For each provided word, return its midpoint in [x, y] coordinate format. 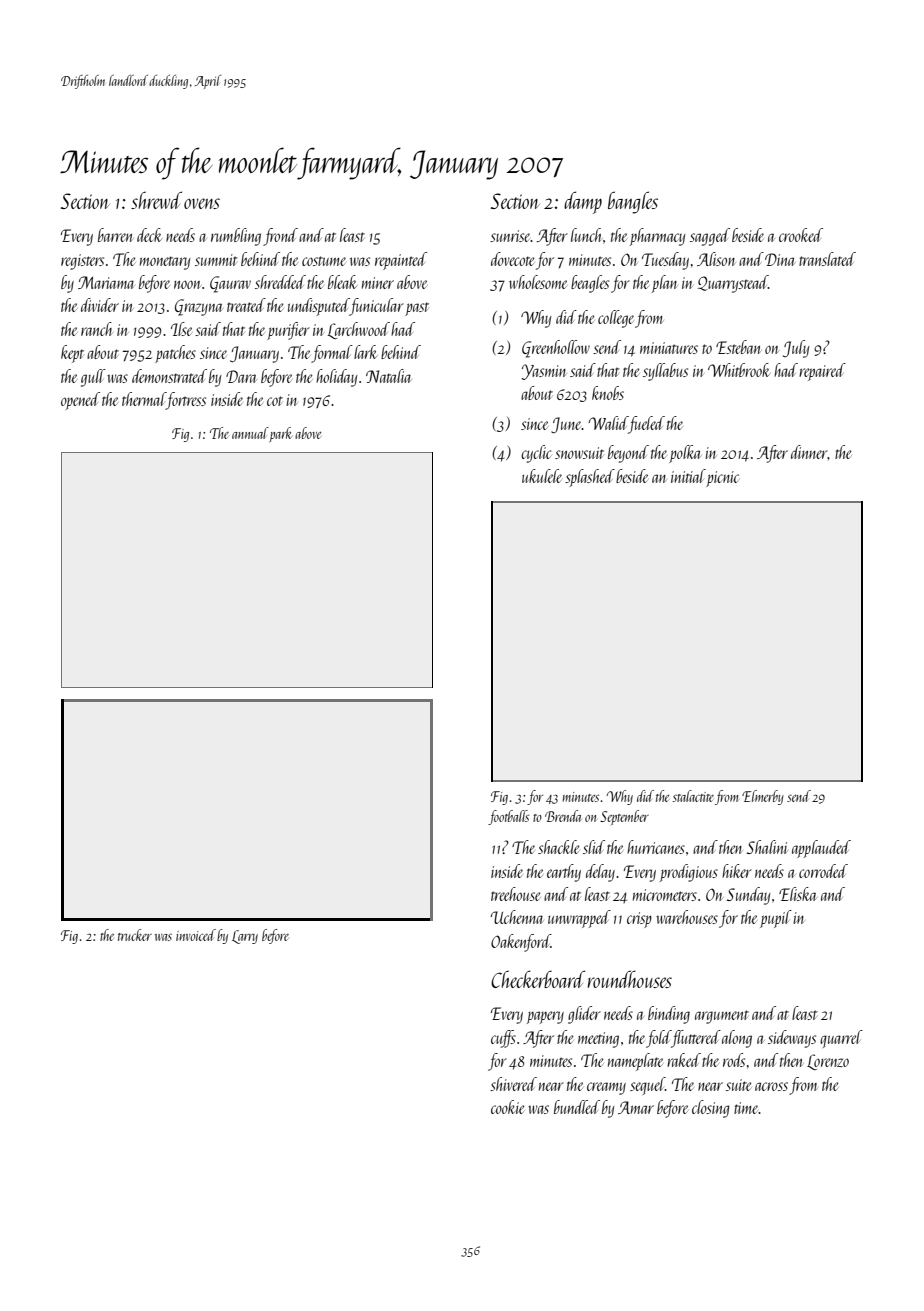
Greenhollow [556, 349]
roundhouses [630, 979]
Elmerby [763, 797]
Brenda [563, 816]
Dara [241, 376]
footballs [508, 817]
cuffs [503, 1039]
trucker [135, 935]
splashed [590, 478]
